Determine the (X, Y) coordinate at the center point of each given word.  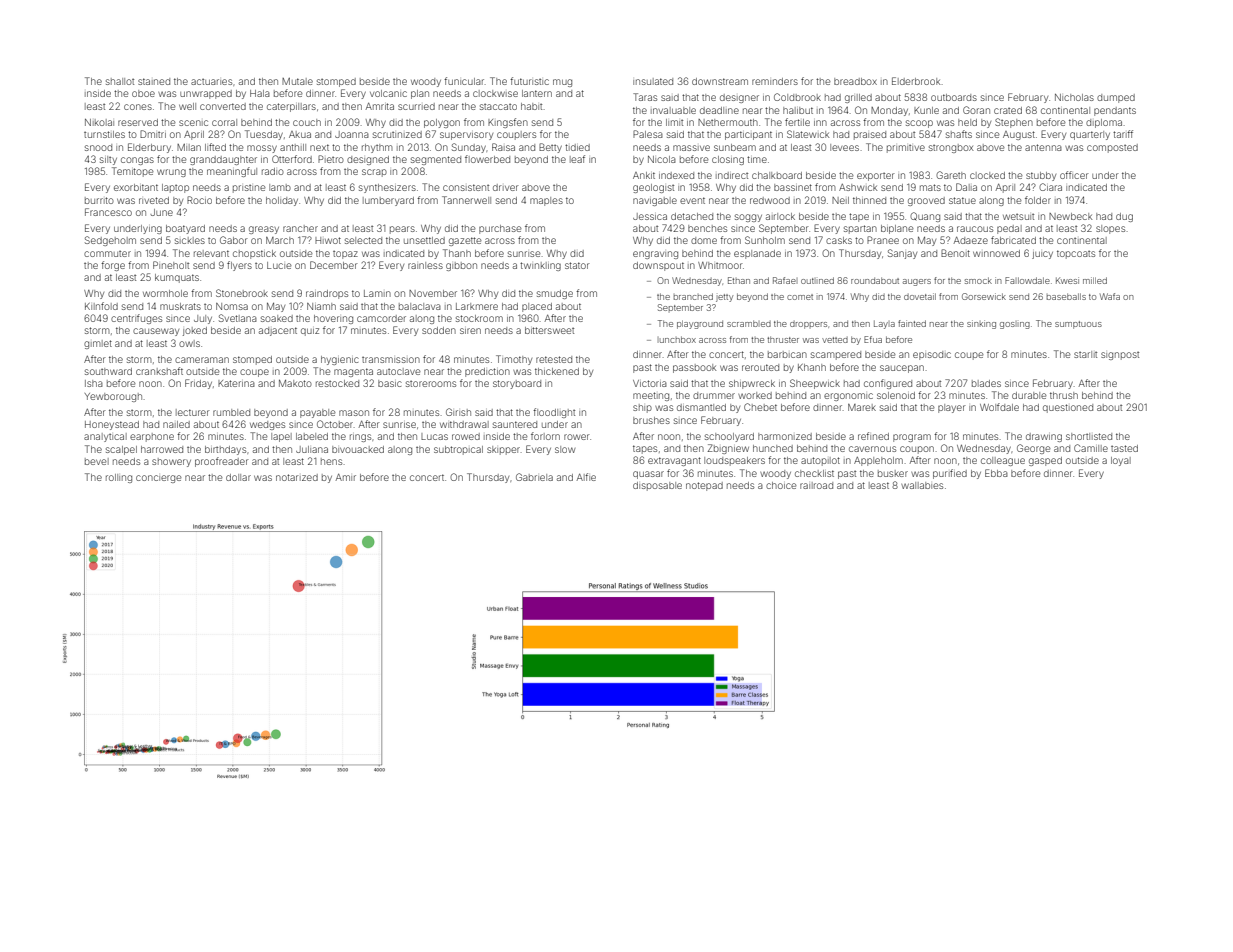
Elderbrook (916, 81)
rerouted (760, 367)
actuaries (211, 82)
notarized (297, 477)
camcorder (381, 318)
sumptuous (1078, 325)
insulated (653, 81)
